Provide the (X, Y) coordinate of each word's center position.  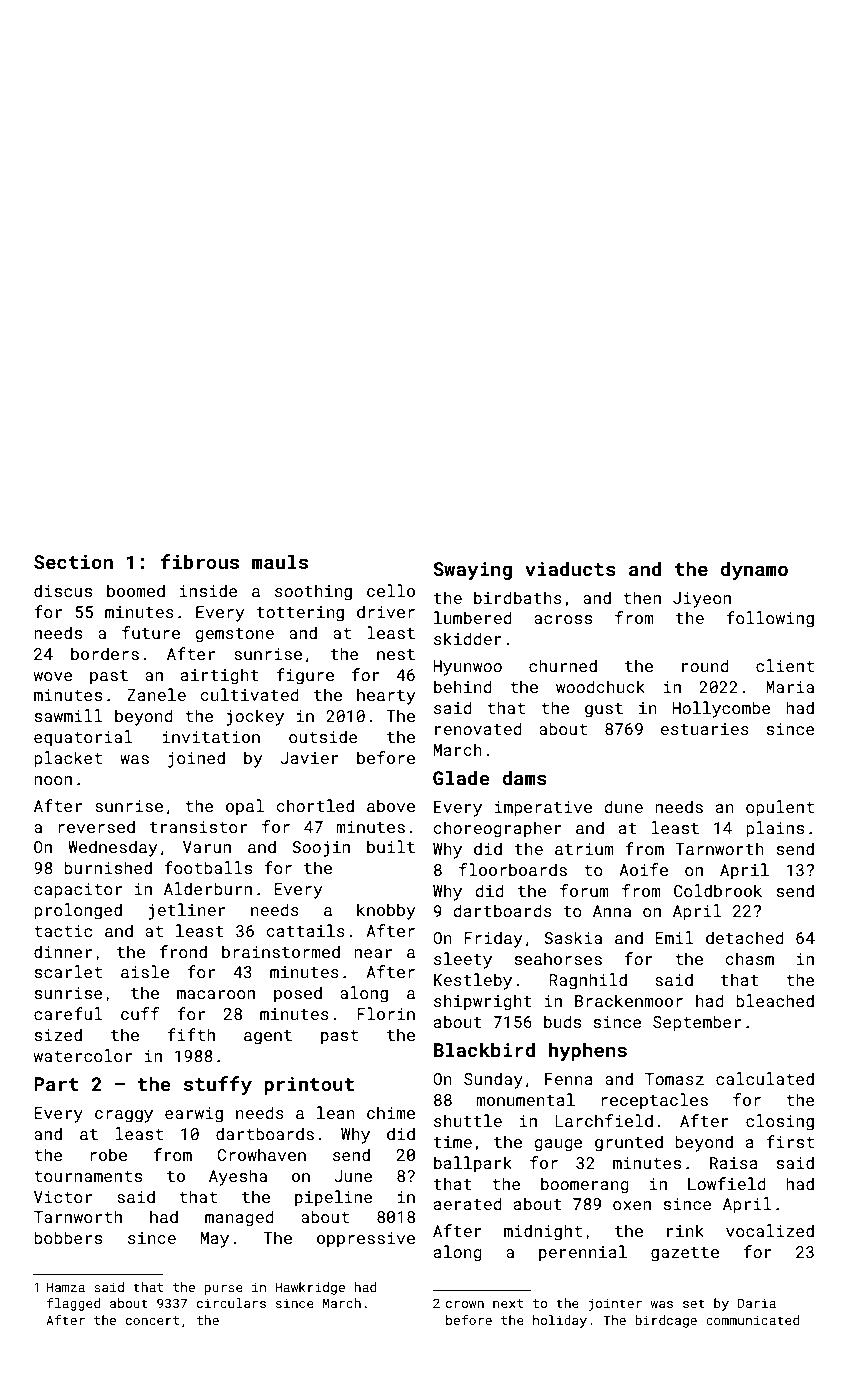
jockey (255, 717)
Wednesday (112, 848)
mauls (280, 561)
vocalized (770, 1230)
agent (268, 1037)
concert (152, 1320)
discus (63, 590)
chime (391, 1112)
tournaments (88, 1176)
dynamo (754, 570)
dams (524, 777)
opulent (780, 808)
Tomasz (674, 1079)
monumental (525, 1099)
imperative (543, 809)
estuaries (704, 729)
